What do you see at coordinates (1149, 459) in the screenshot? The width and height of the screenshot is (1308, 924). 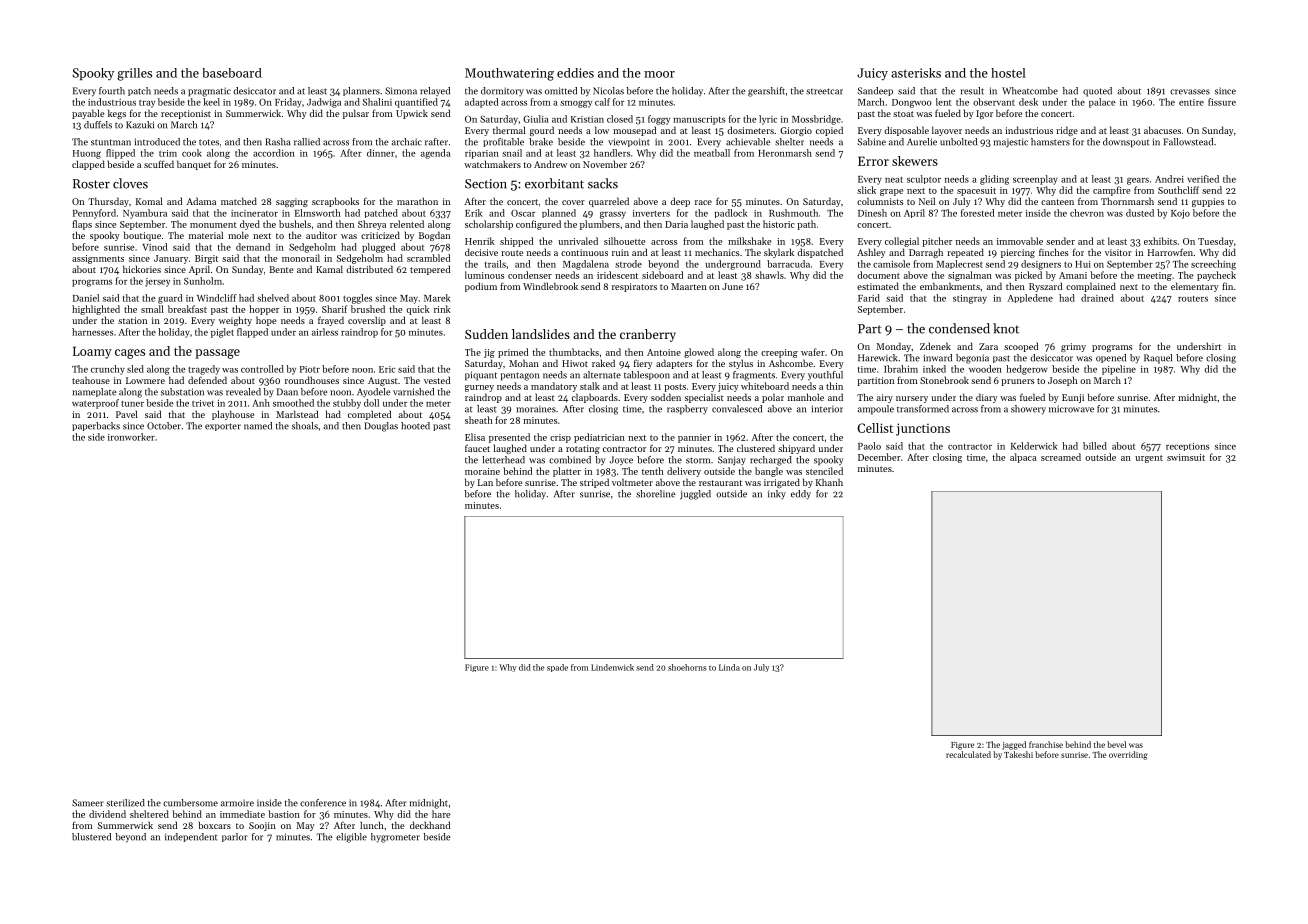 I see `urgent` at bounding box center [1149, 459].
